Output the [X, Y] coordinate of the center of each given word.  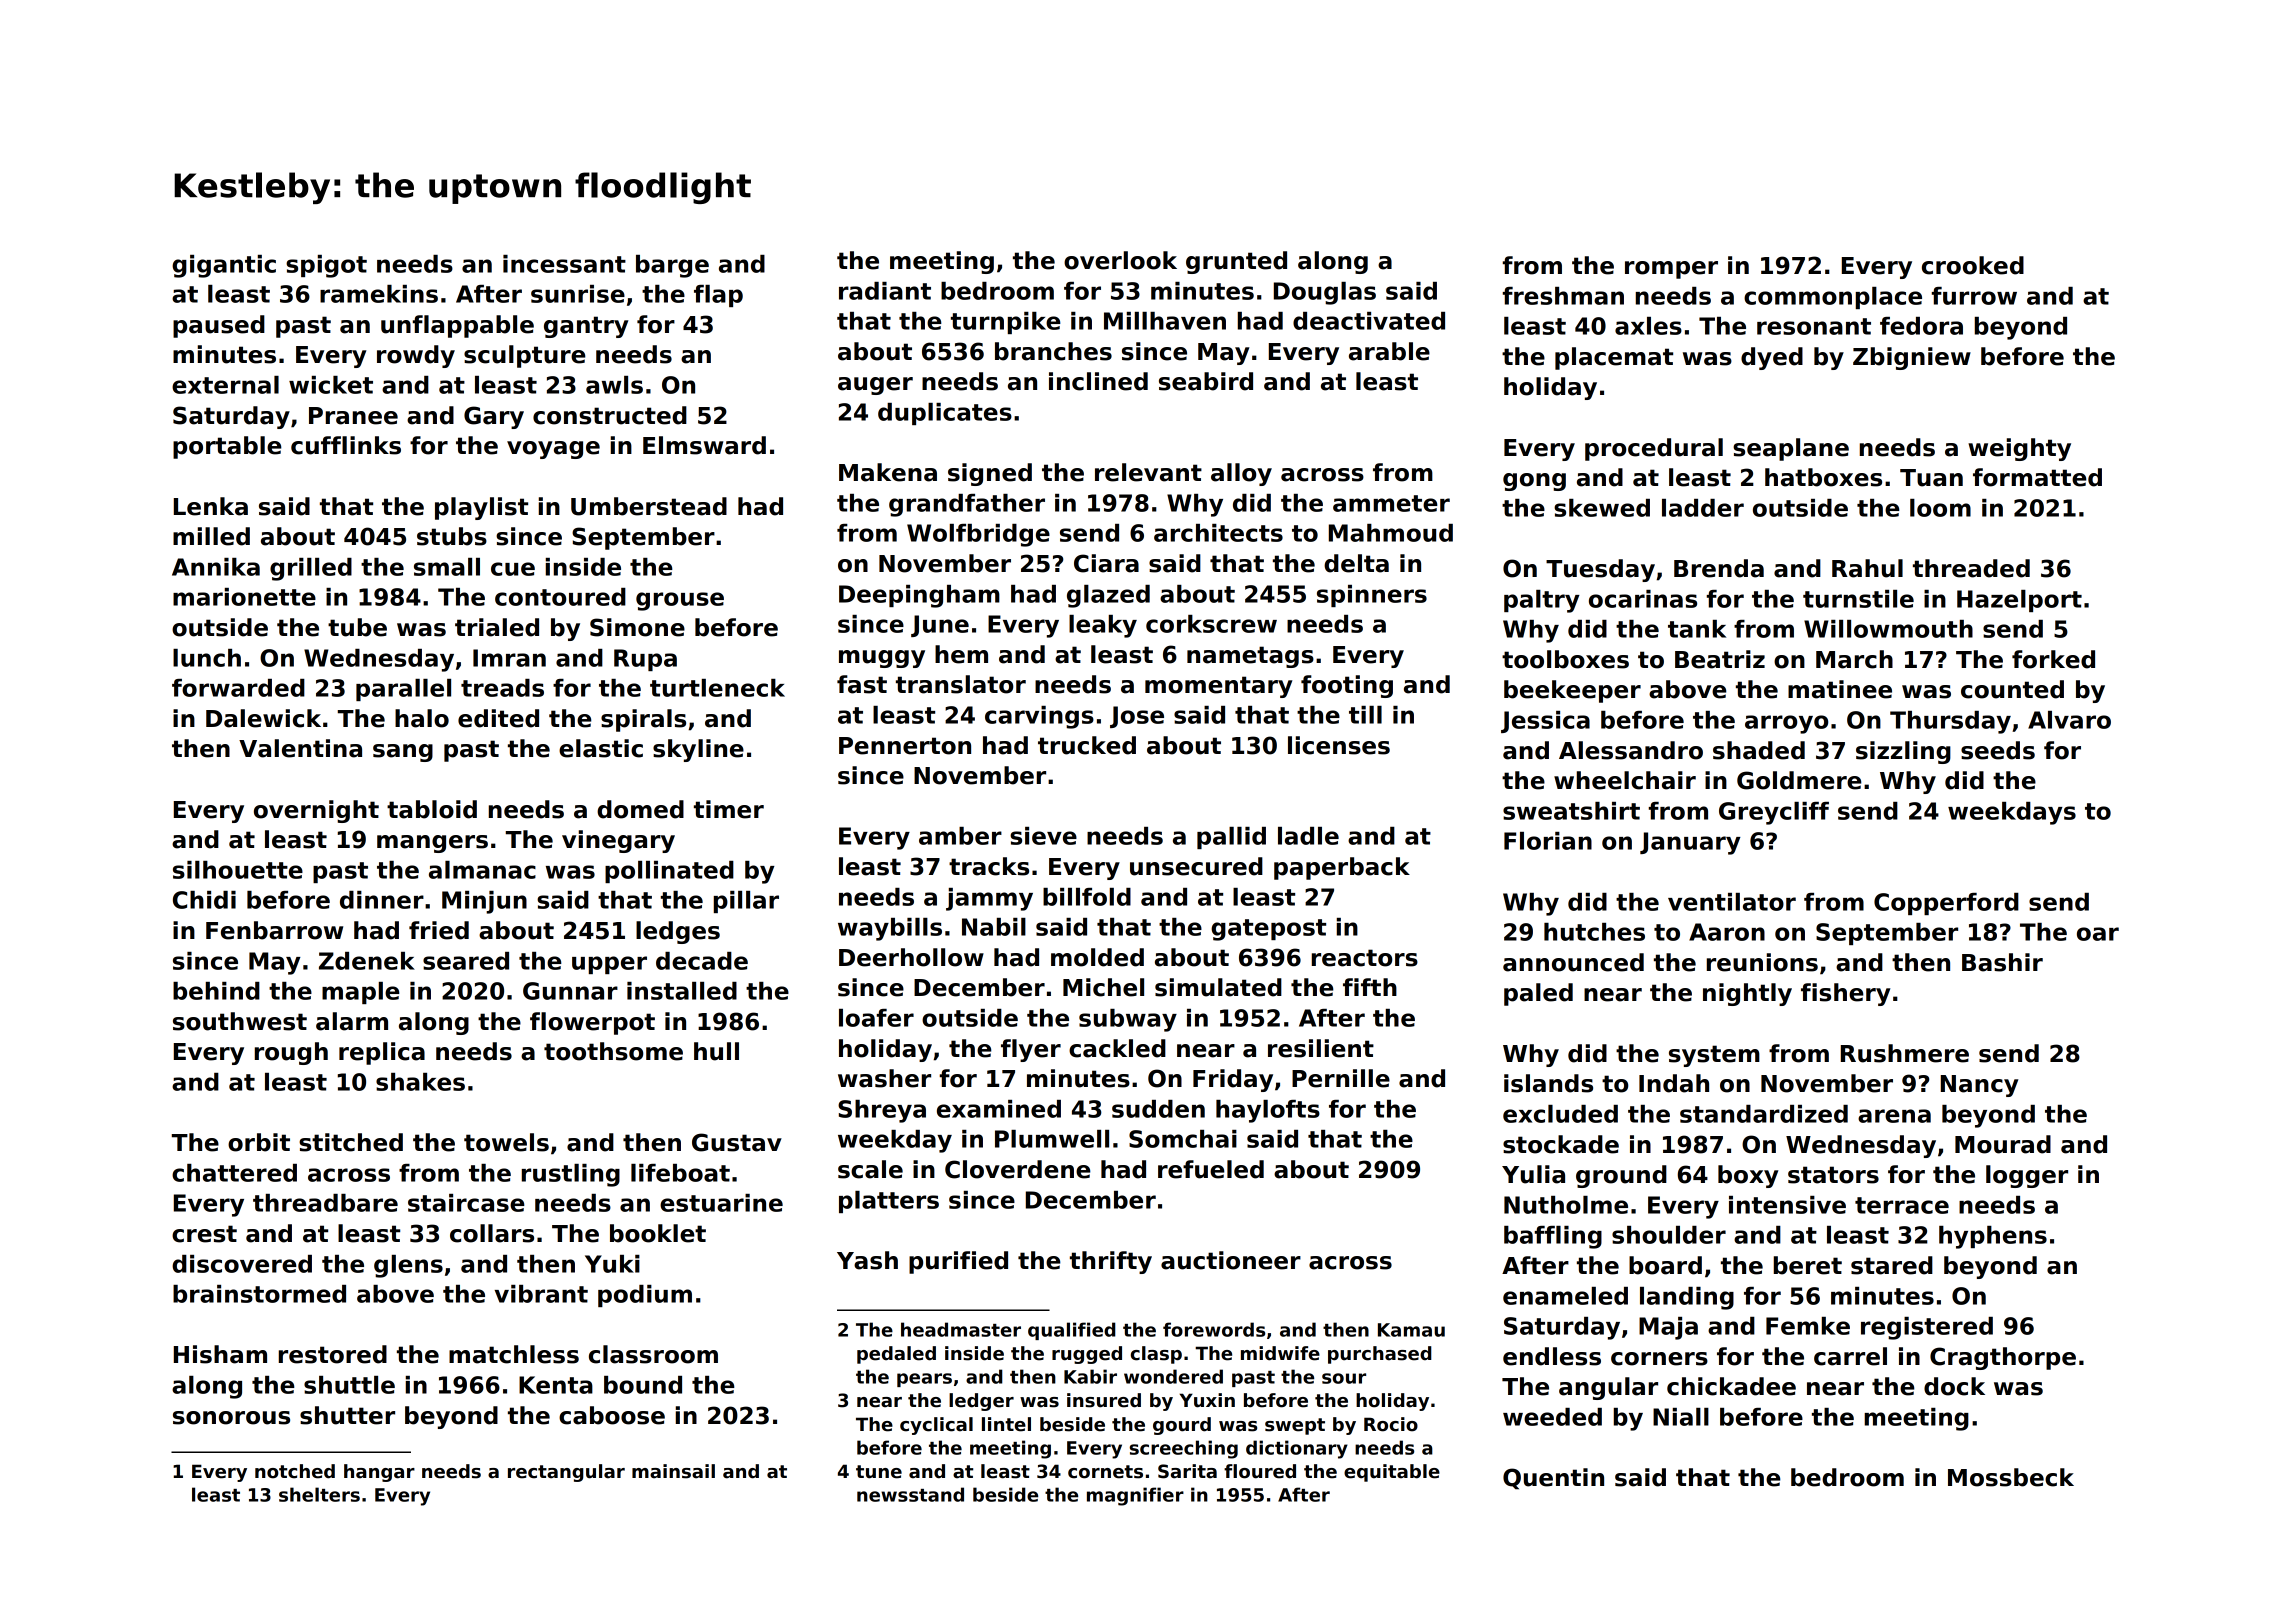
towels [506, 1142]
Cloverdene [1018, 1169]
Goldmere [1799, 780]
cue [513, 569]
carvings [1039, 717]
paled [1538, 994]
